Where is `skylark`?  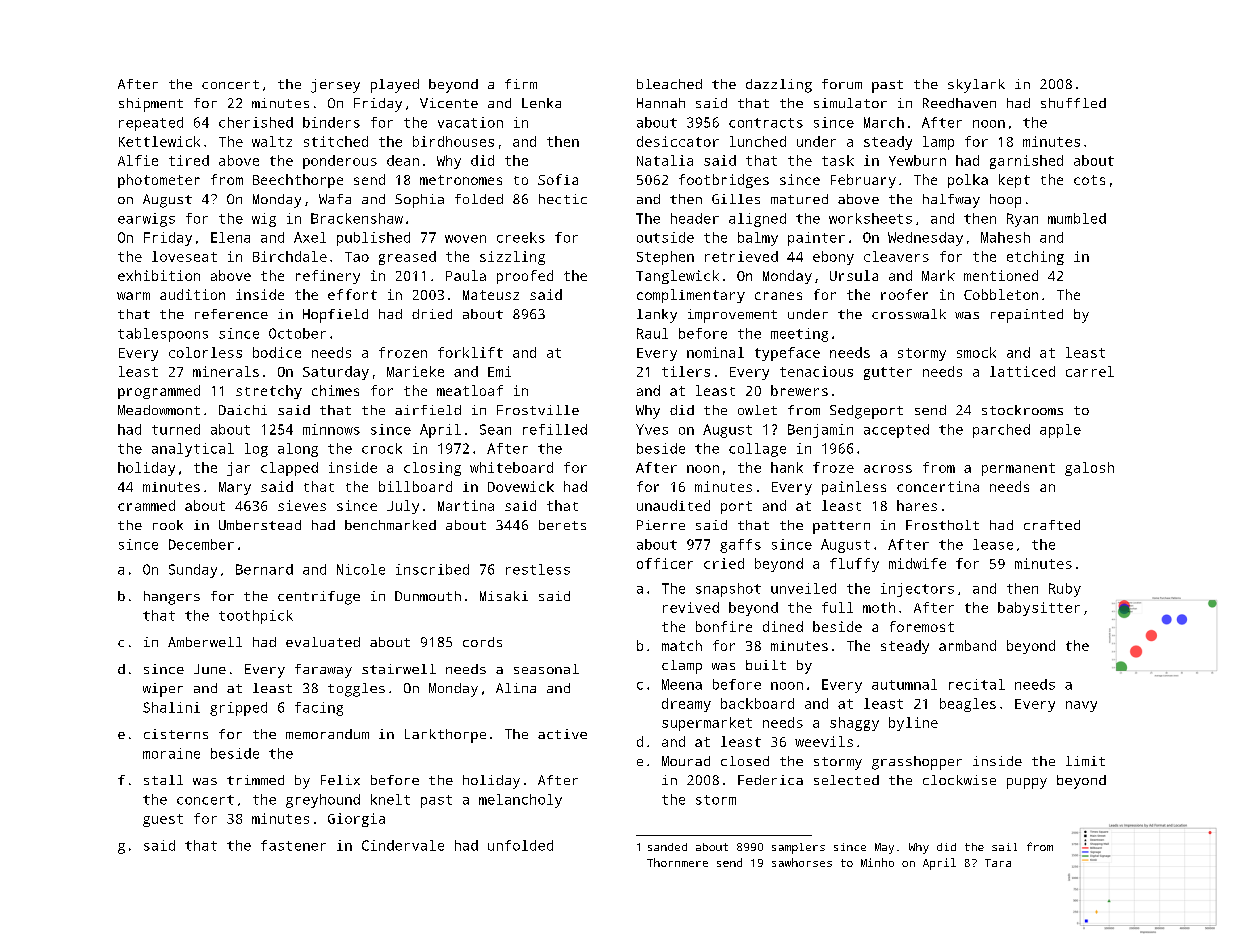 skylark is located at coordinates (976, 86).
